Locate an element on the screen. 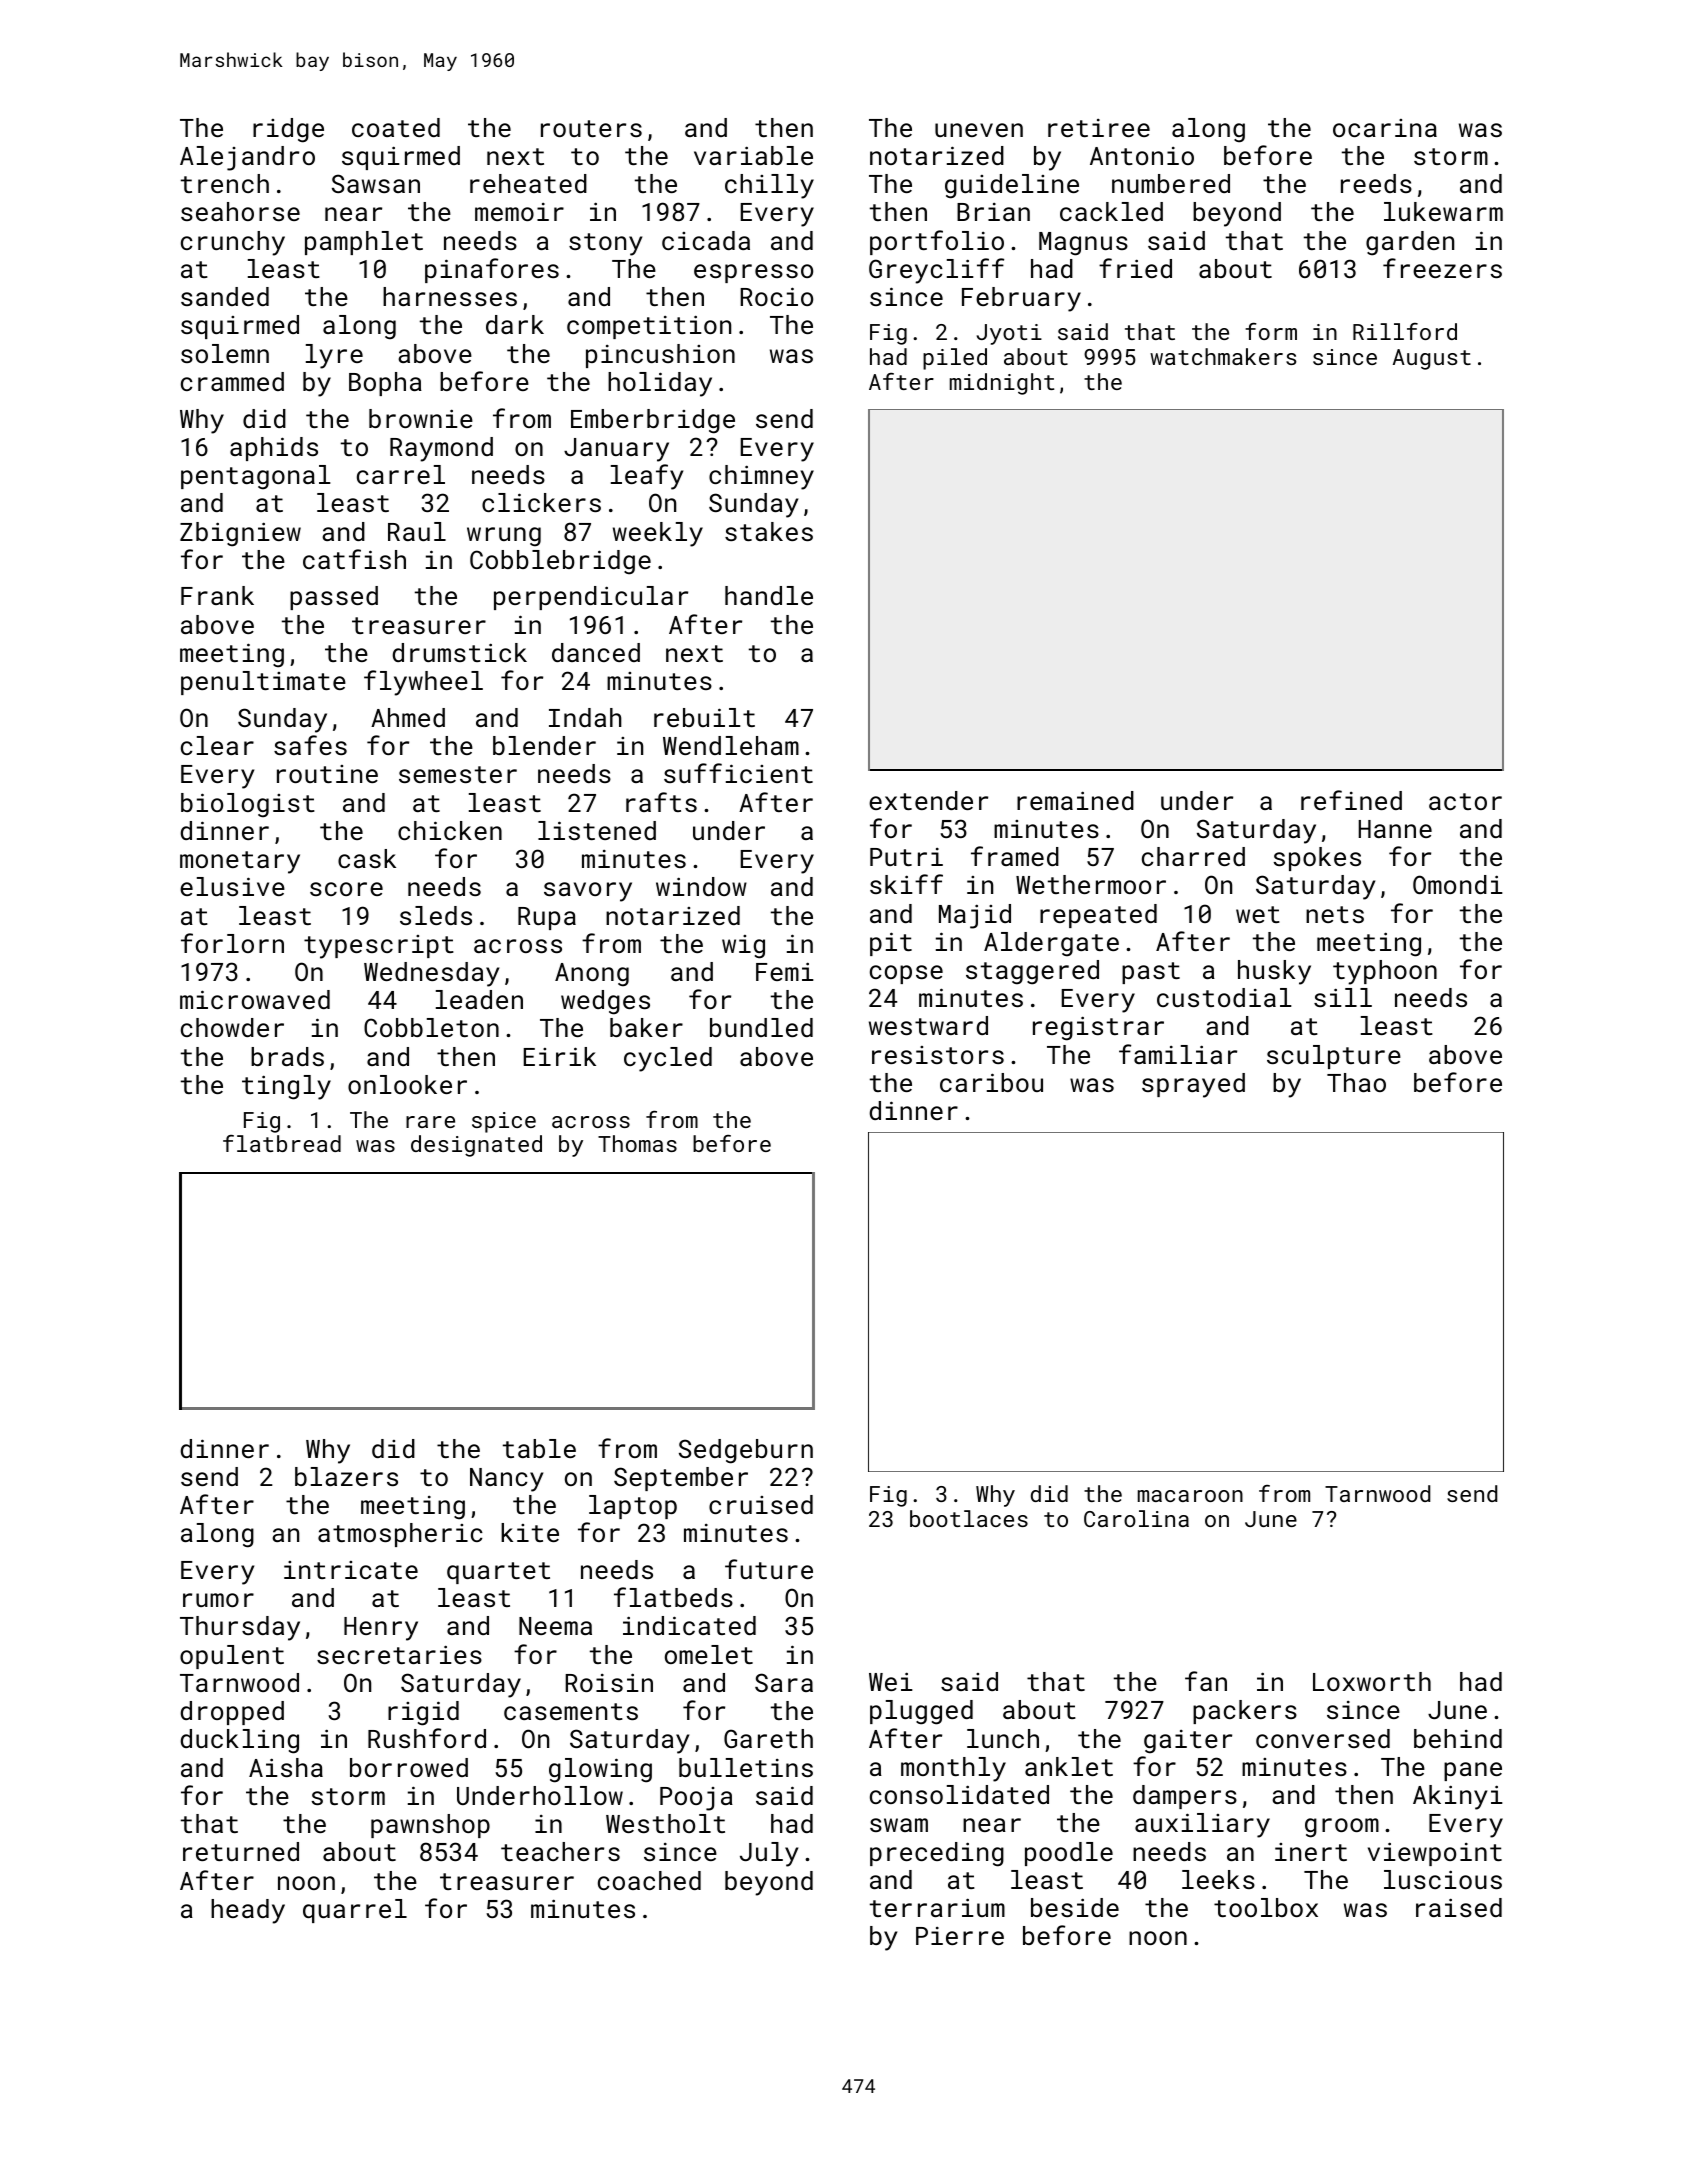 This screenshot has height=2178, width=1683. uneven is located at coordinates (979, 130).
